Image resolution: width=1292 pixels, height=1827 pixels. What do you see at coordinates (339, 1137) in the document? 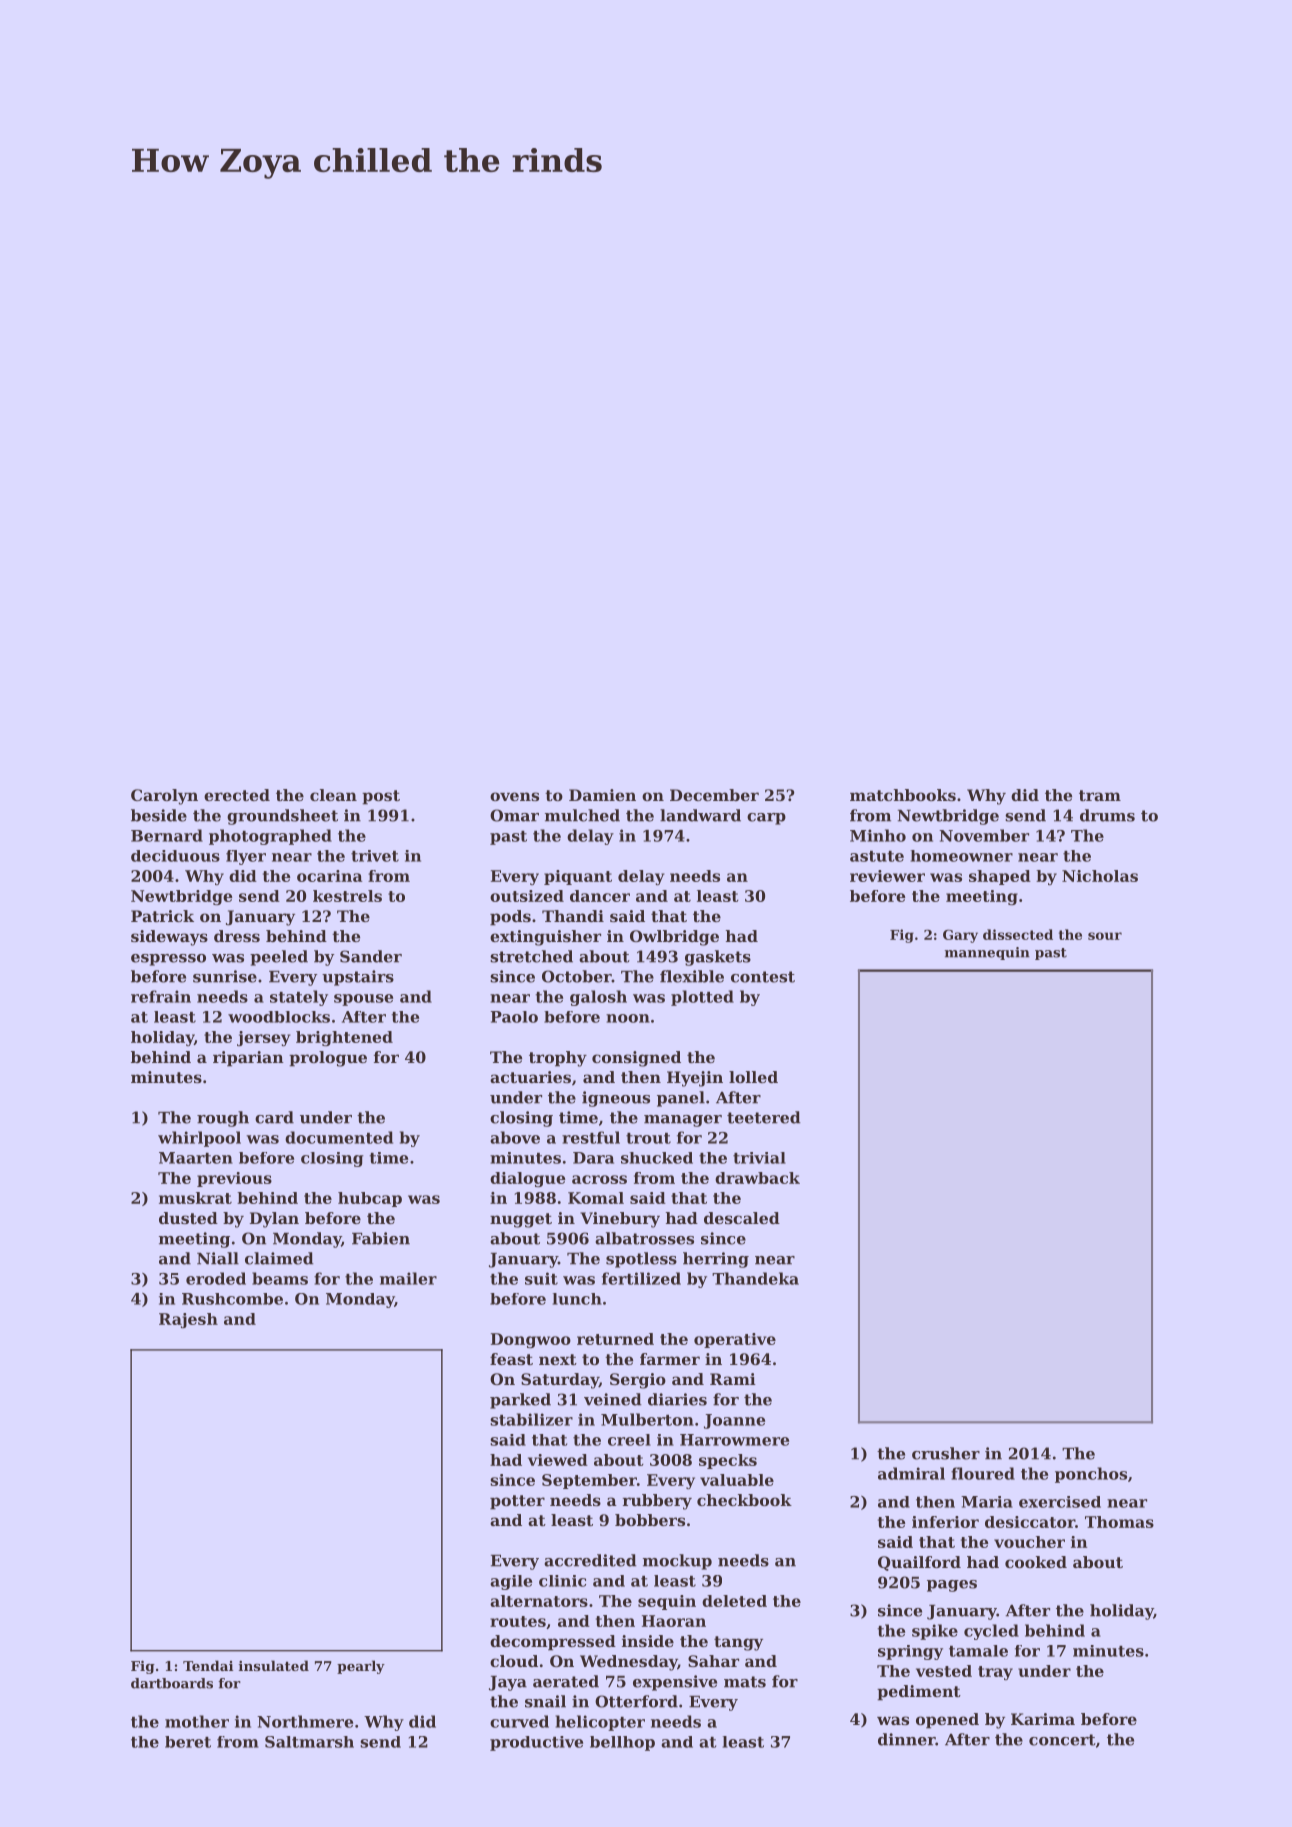
I see `documented` at bounding box center [339, 1137].
